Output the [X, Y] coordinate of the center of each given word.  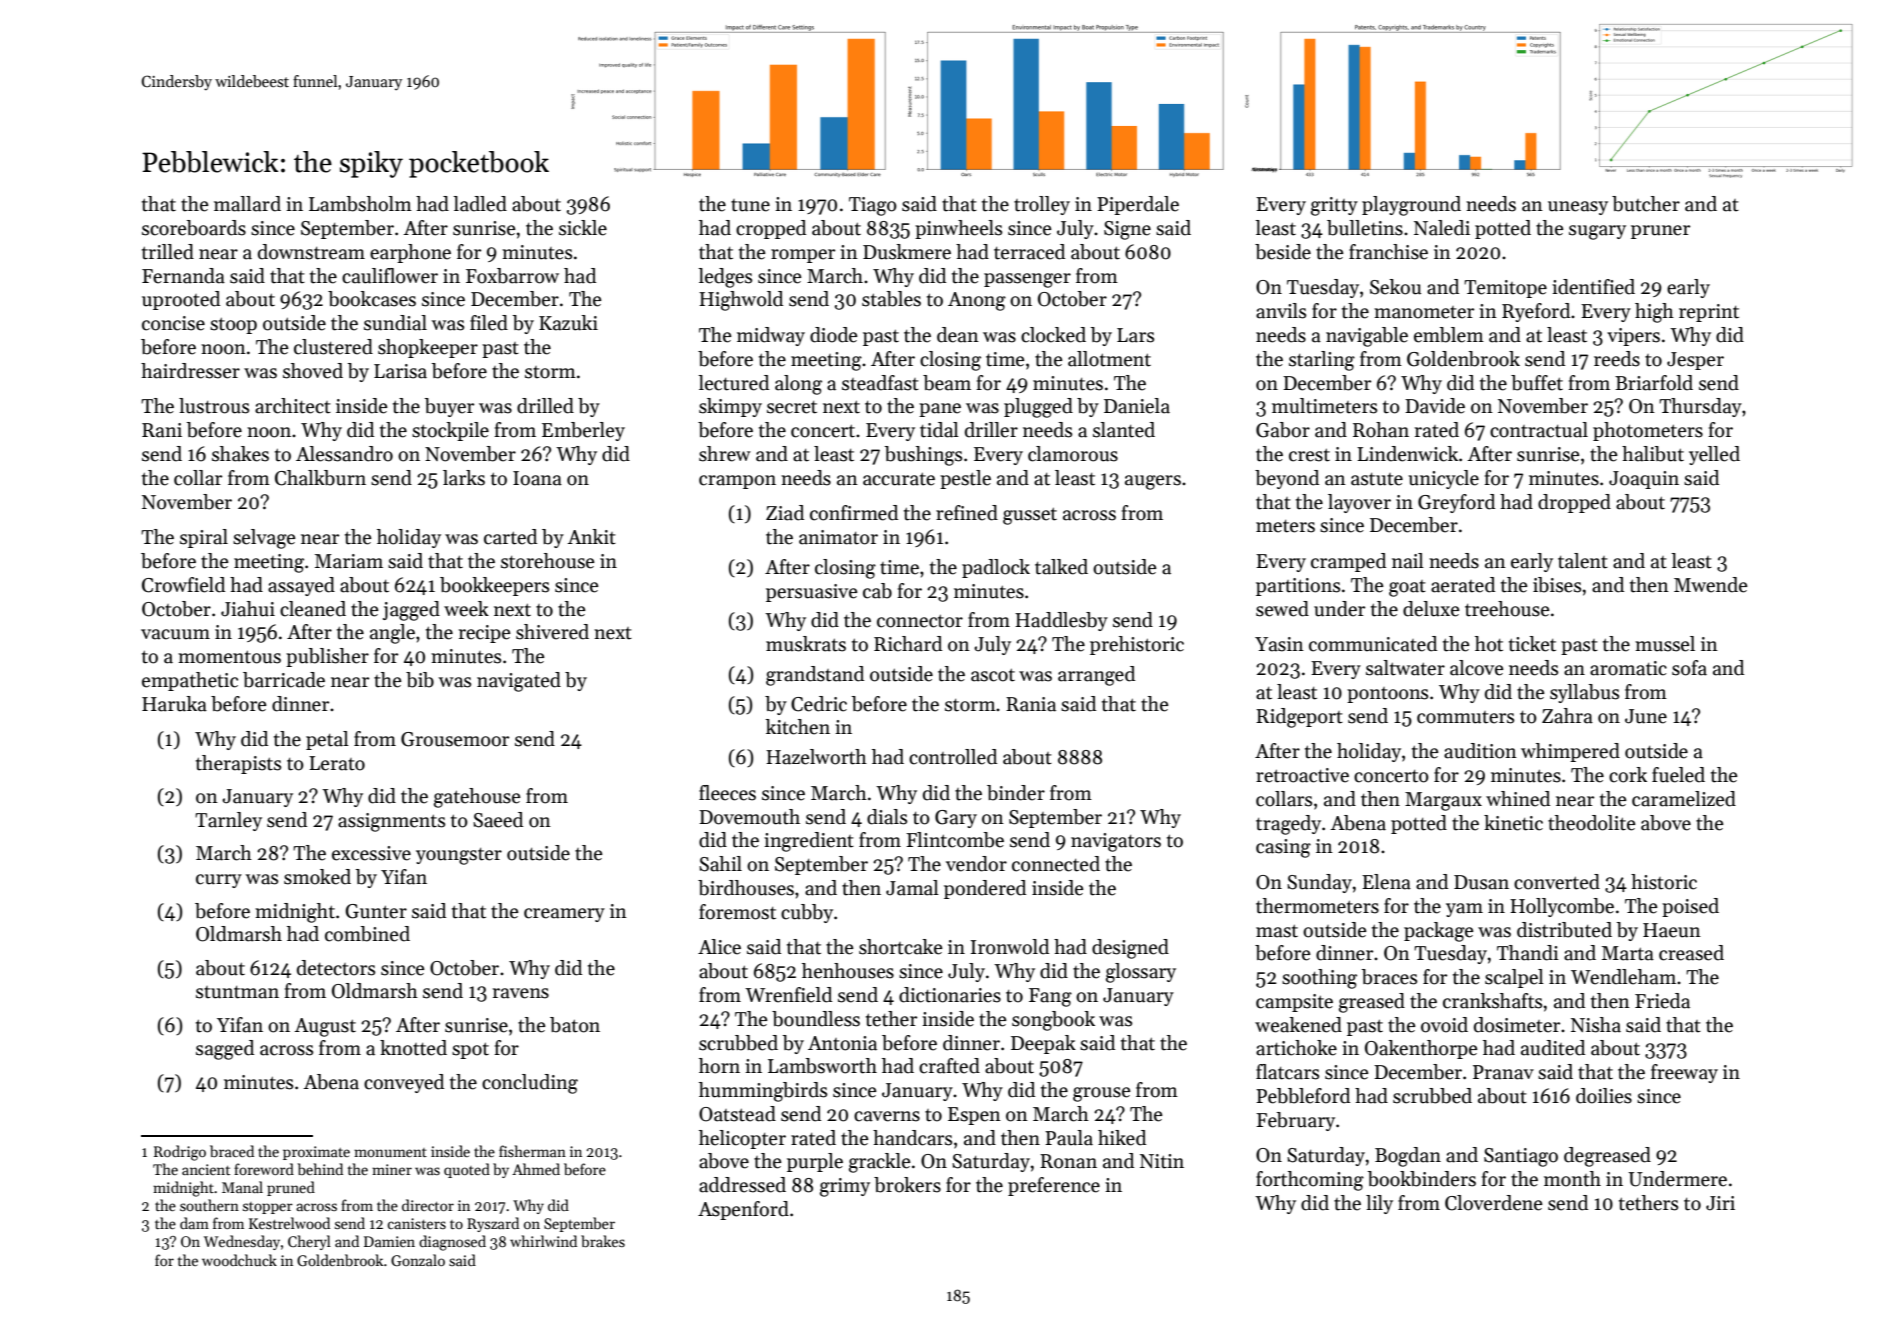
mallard [247, 204]
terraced [1029, 252]
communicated [1373, 644]
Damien [389, 1241]
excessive [371, 853]
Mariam [349, 561]
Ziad [785, 513]
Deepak [1043, 1044]
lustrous [214, 406]
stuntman [237, 992]
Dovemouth [749, 817]
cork [1628, 775]
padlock [996, 568]
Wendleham [1623, 977]
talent [1583, 561]
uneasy [1578, 208]
